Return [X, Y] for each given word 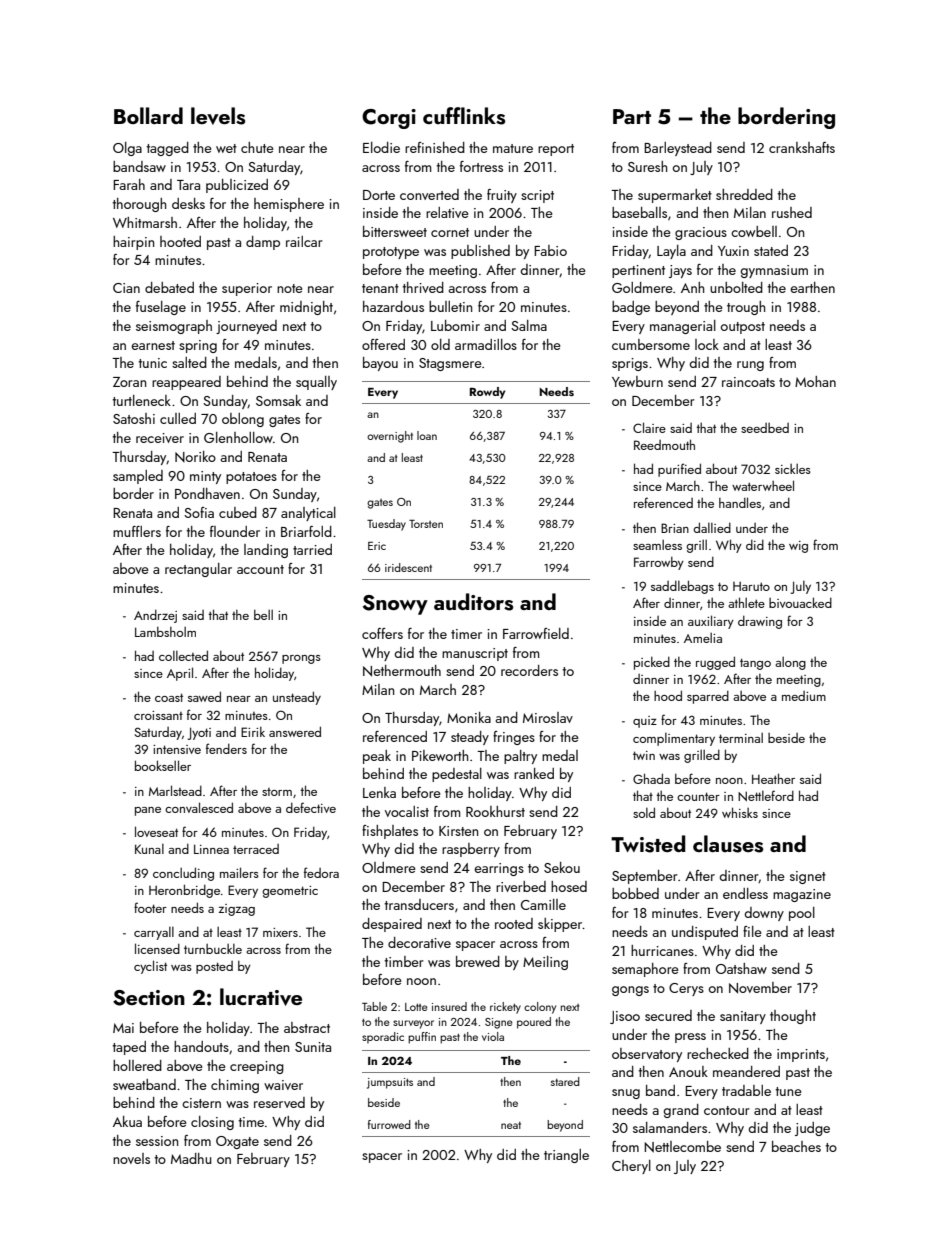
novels [131, 1158]
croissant [158, 715]
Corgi [389, 119]
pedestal [457, 775]
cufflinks [464, 116]
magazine [802, 895]
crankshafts [802, 147]
